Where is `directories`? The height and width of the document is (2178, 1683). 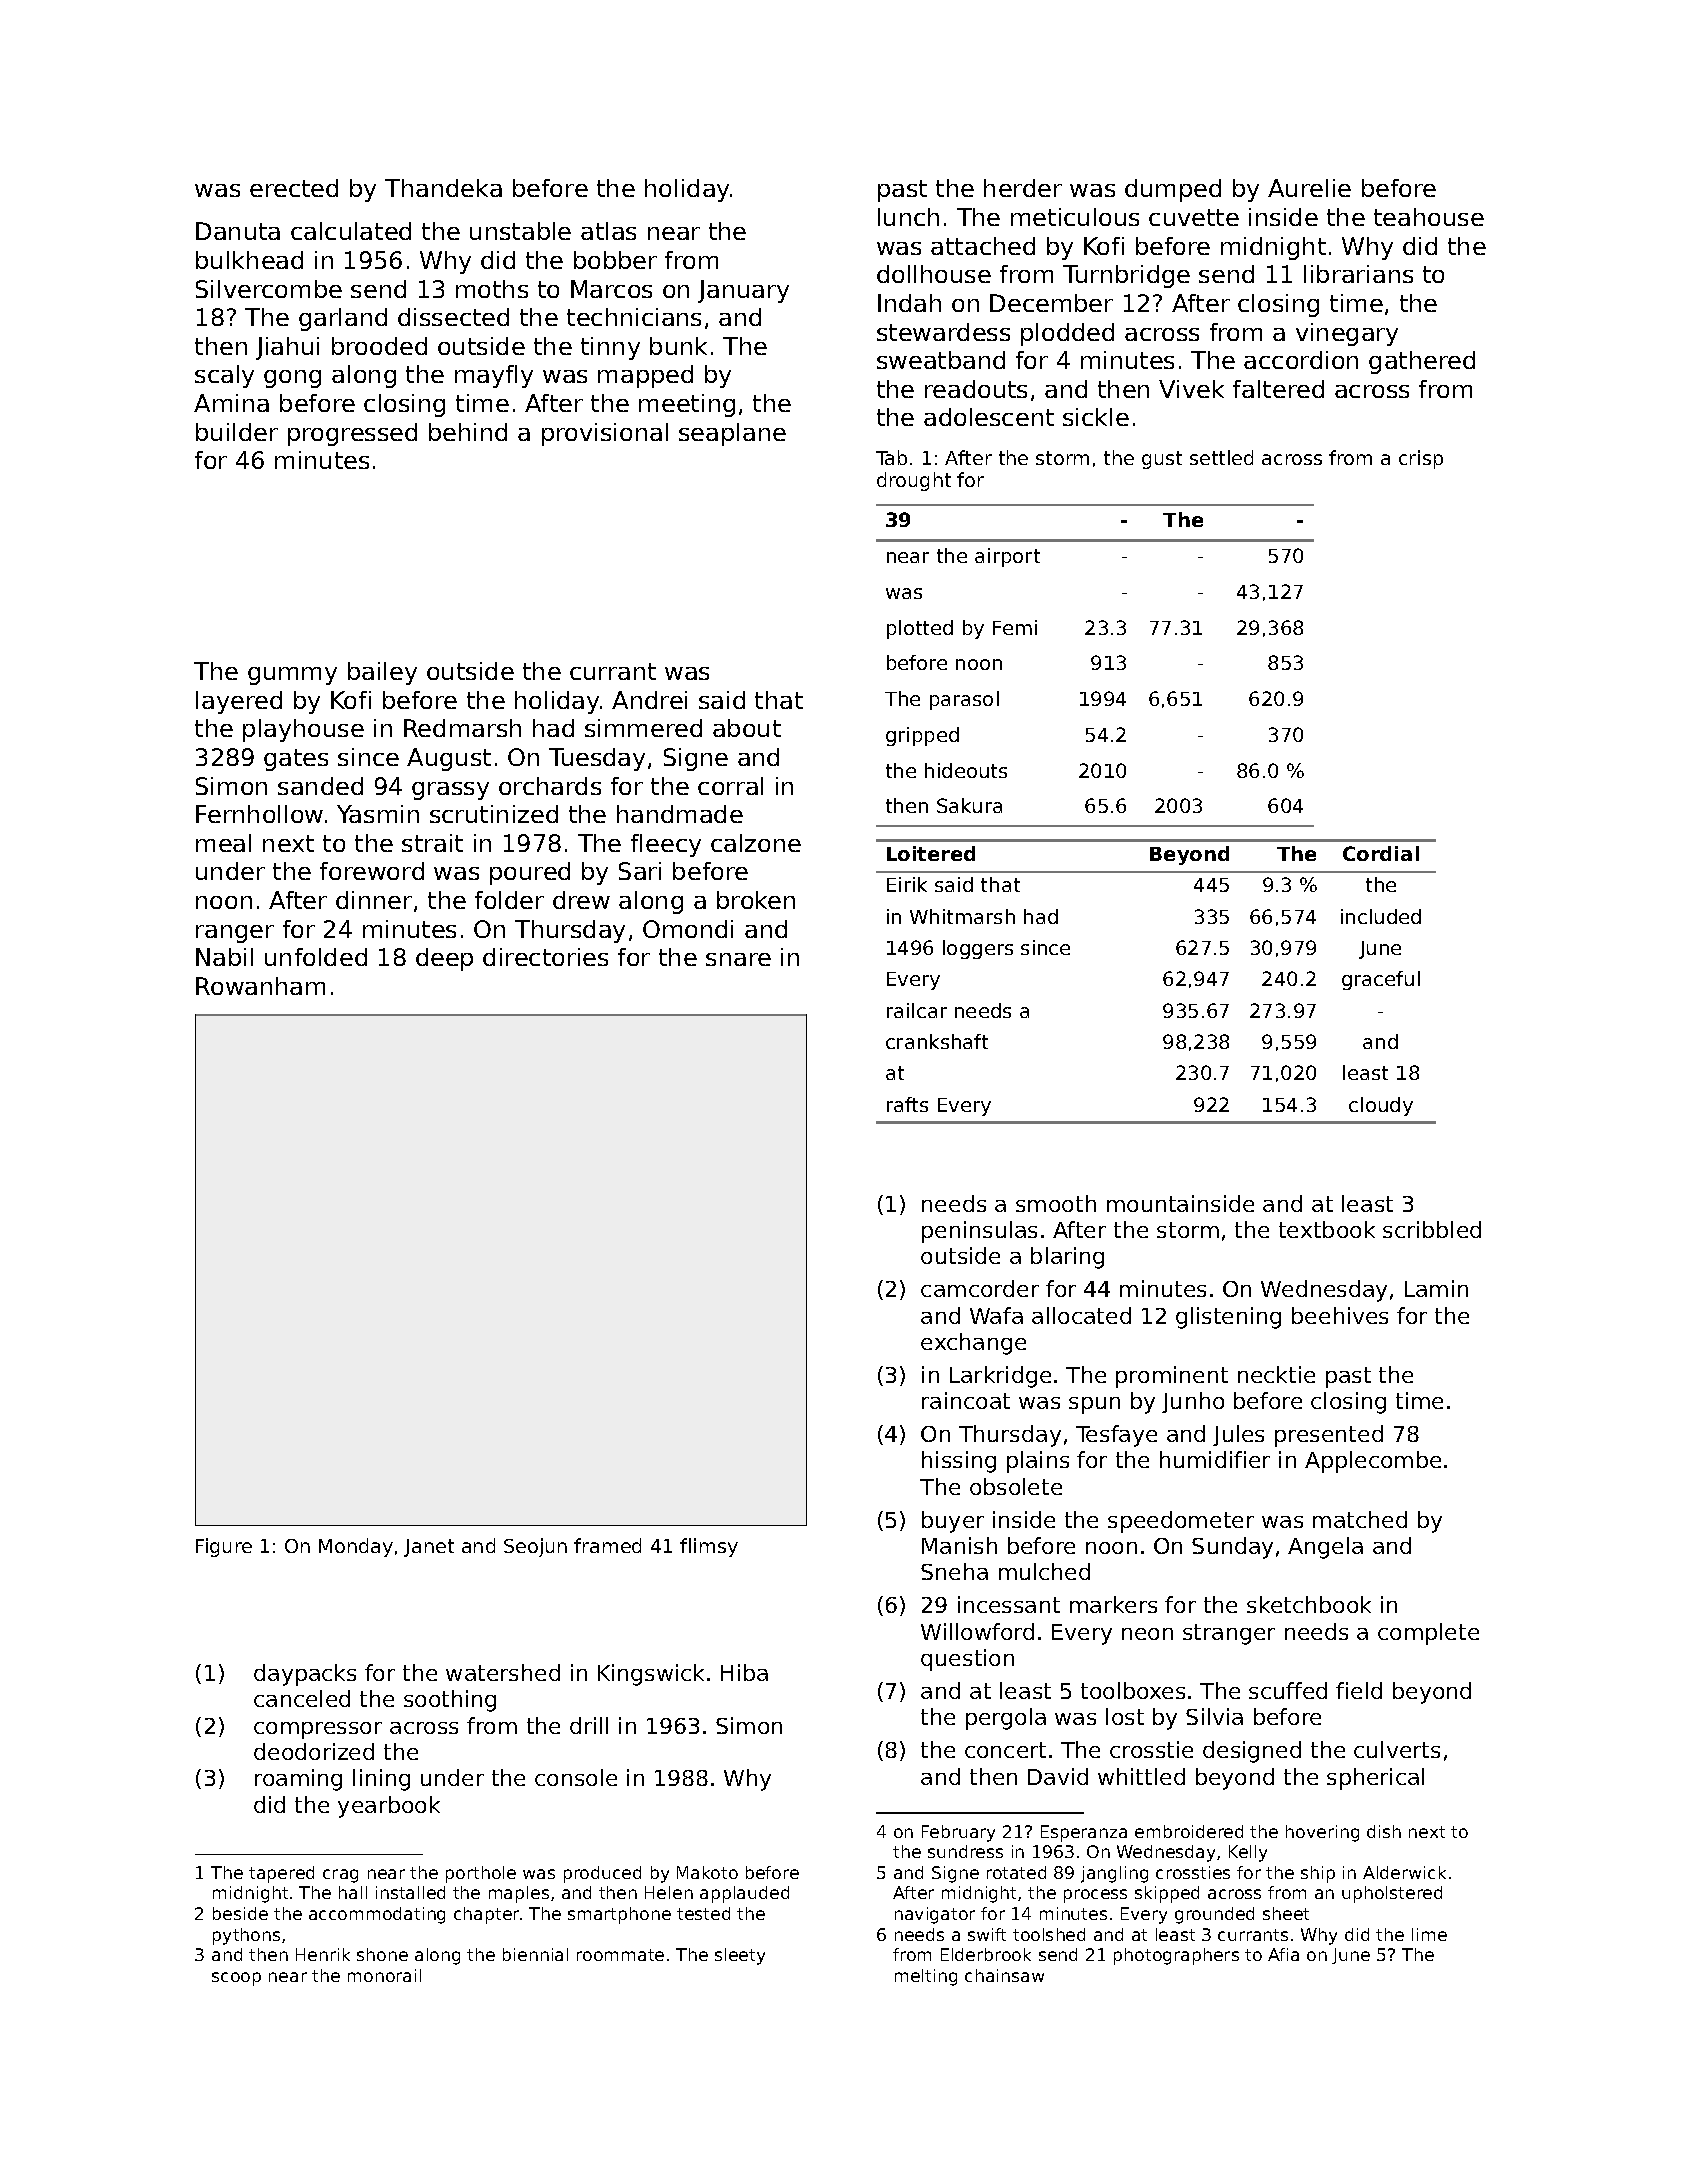
directories is located at coordinates (545, 957).
